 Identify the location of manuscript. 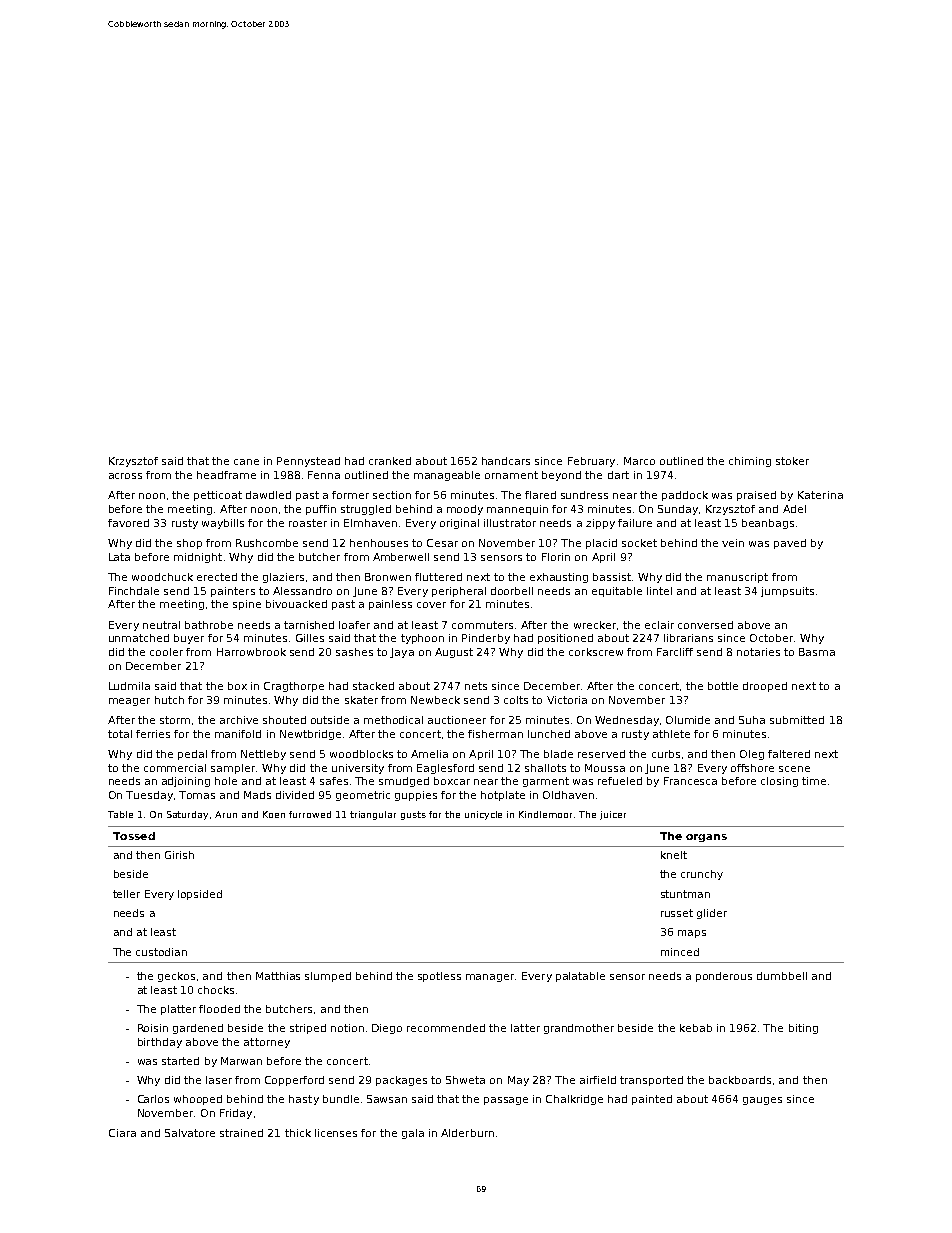
(737, 578).
